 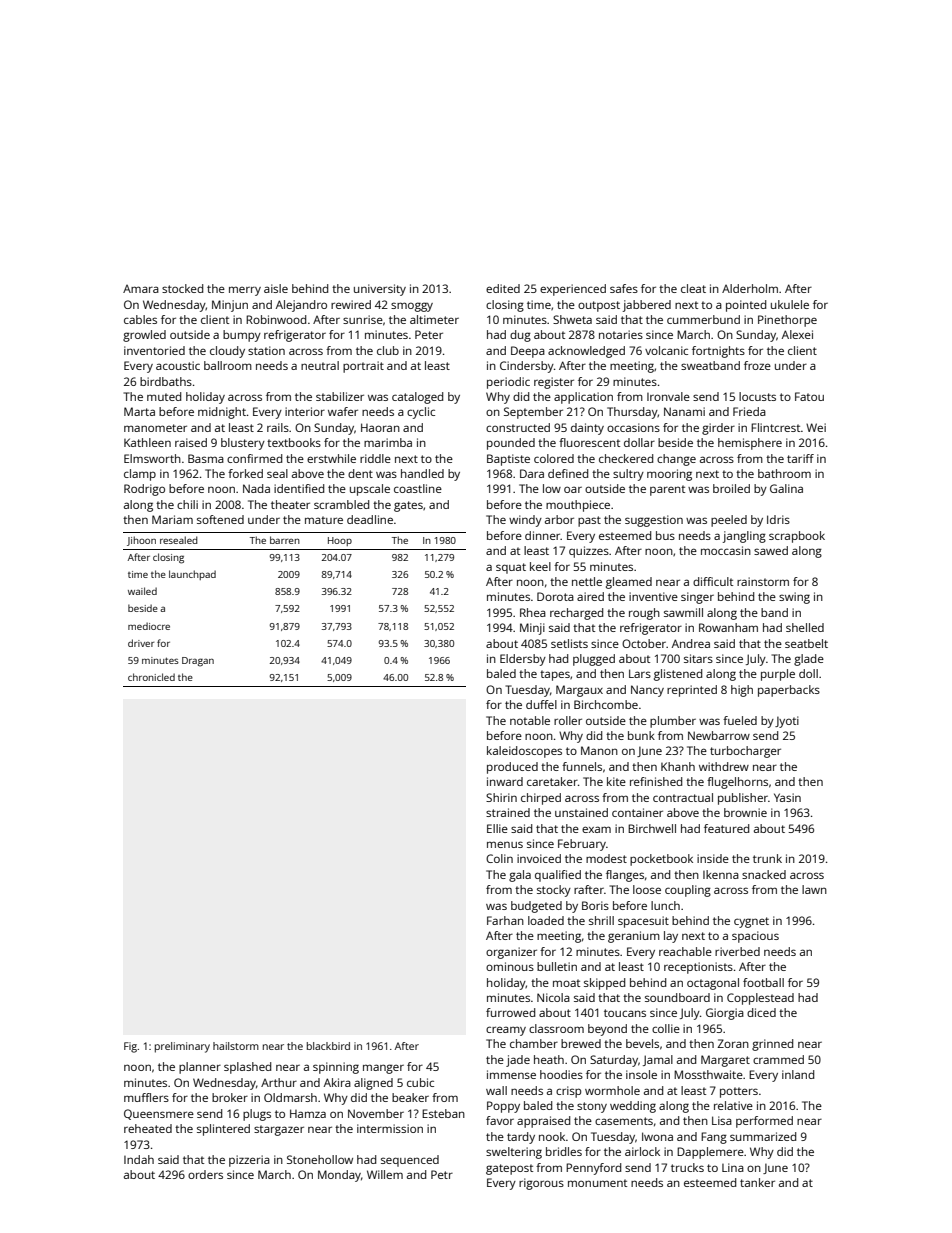 What do you see at coordinates (205, 1174) in the screenshot?
I see `orders` at bounding box center [205, 1174].
